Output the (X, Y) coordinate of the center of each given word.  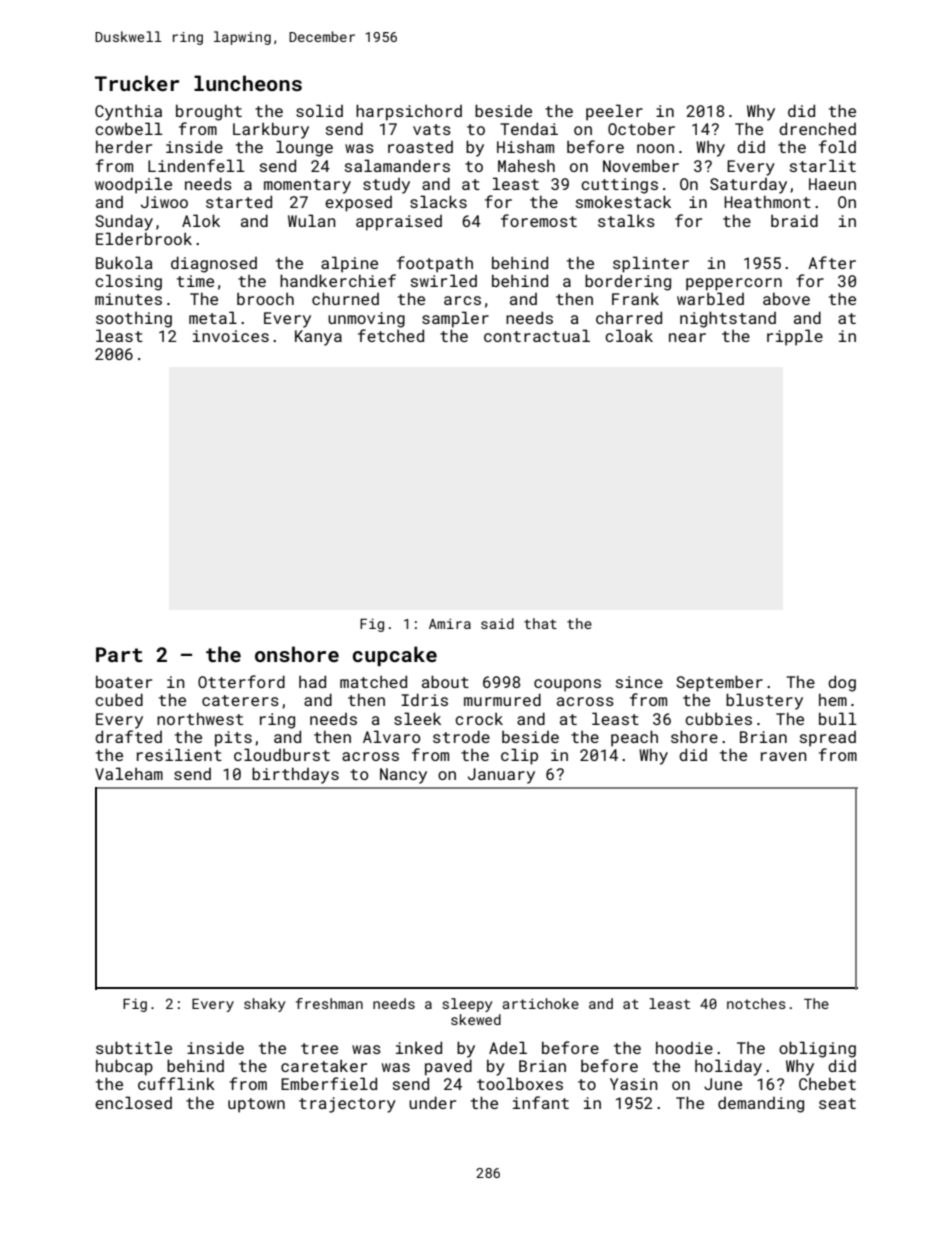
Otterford (241, 681)
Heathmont (767, 202)
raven (784, 756)
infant (541, 1102)
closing (128, 282)
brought (209, 113)
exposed (358, 204)
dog (842, 683)
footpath (435, 264)
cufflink (176, 1083)
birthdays (295, 775)
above (786, 299)
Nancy (403, 776)
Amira (450, 623)
